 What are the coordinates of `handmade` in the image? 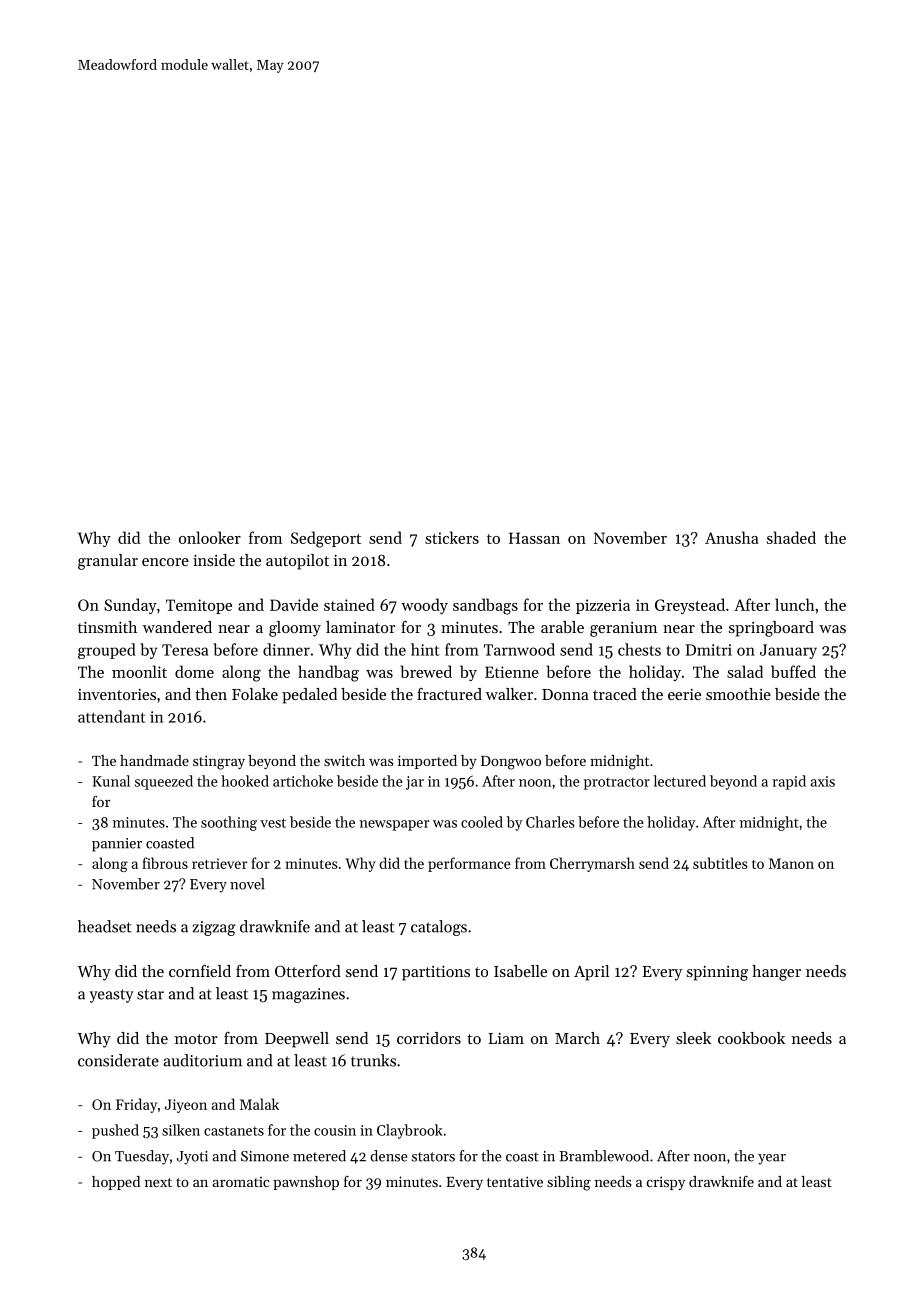 It's located at (154, 760).
